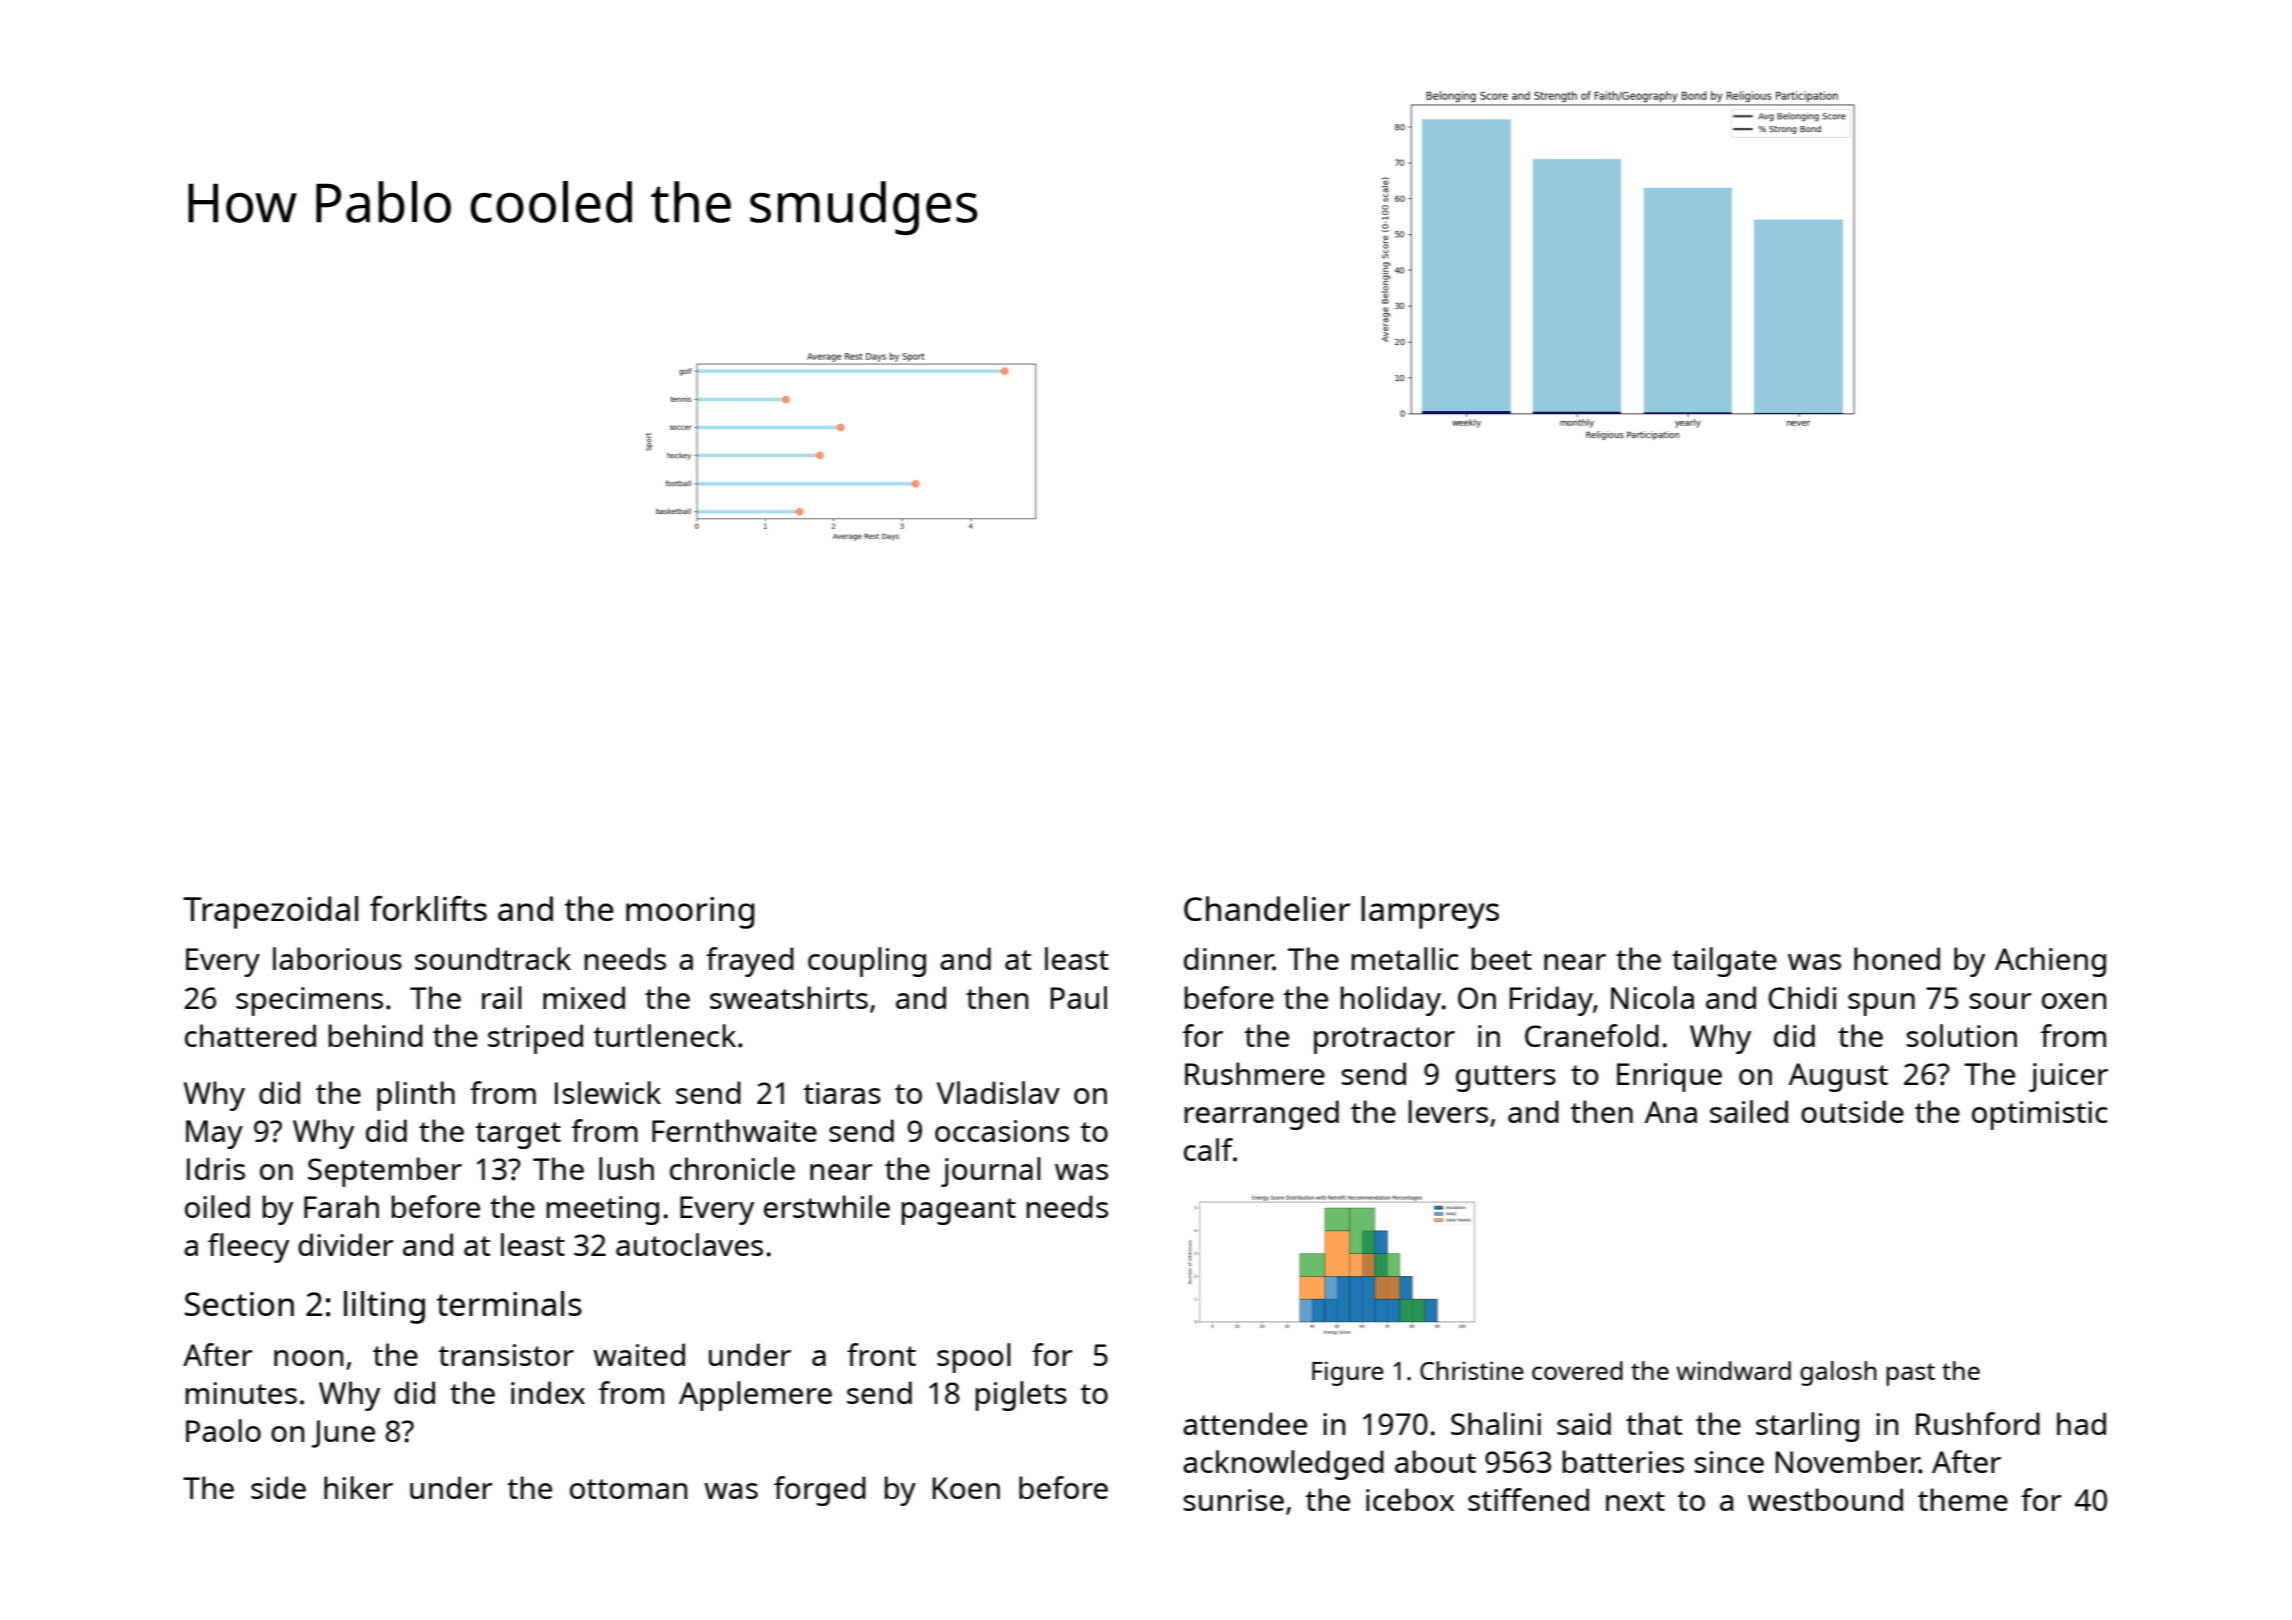  I want to click on past, so click(1910, 1374).
